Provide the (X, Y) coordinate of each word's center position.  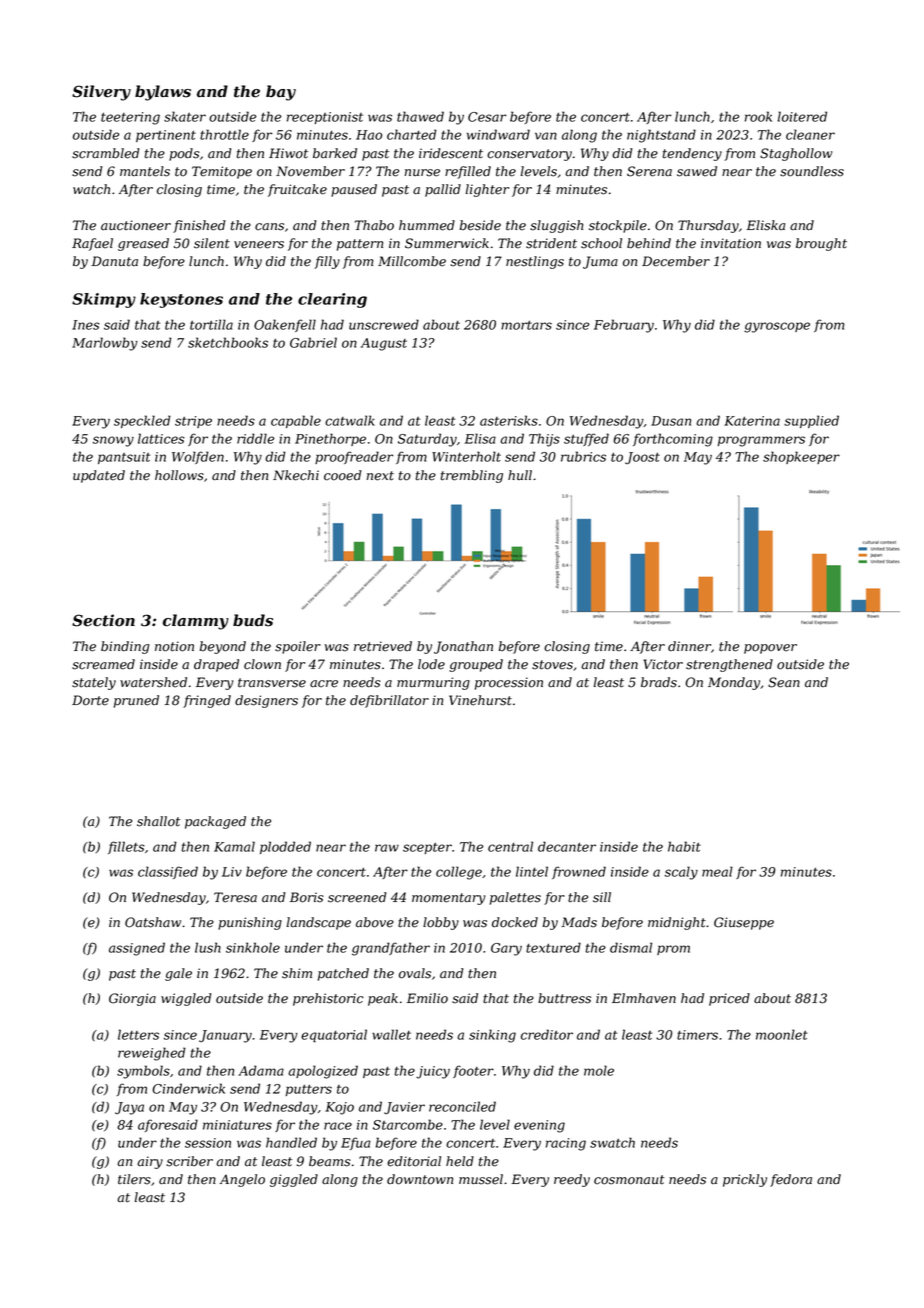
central (510, 846)
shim (297, 973)
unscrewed (384, 324)
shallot (158, 821)
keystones (181, 300)
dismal (631, 947)
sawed (697, 171)
